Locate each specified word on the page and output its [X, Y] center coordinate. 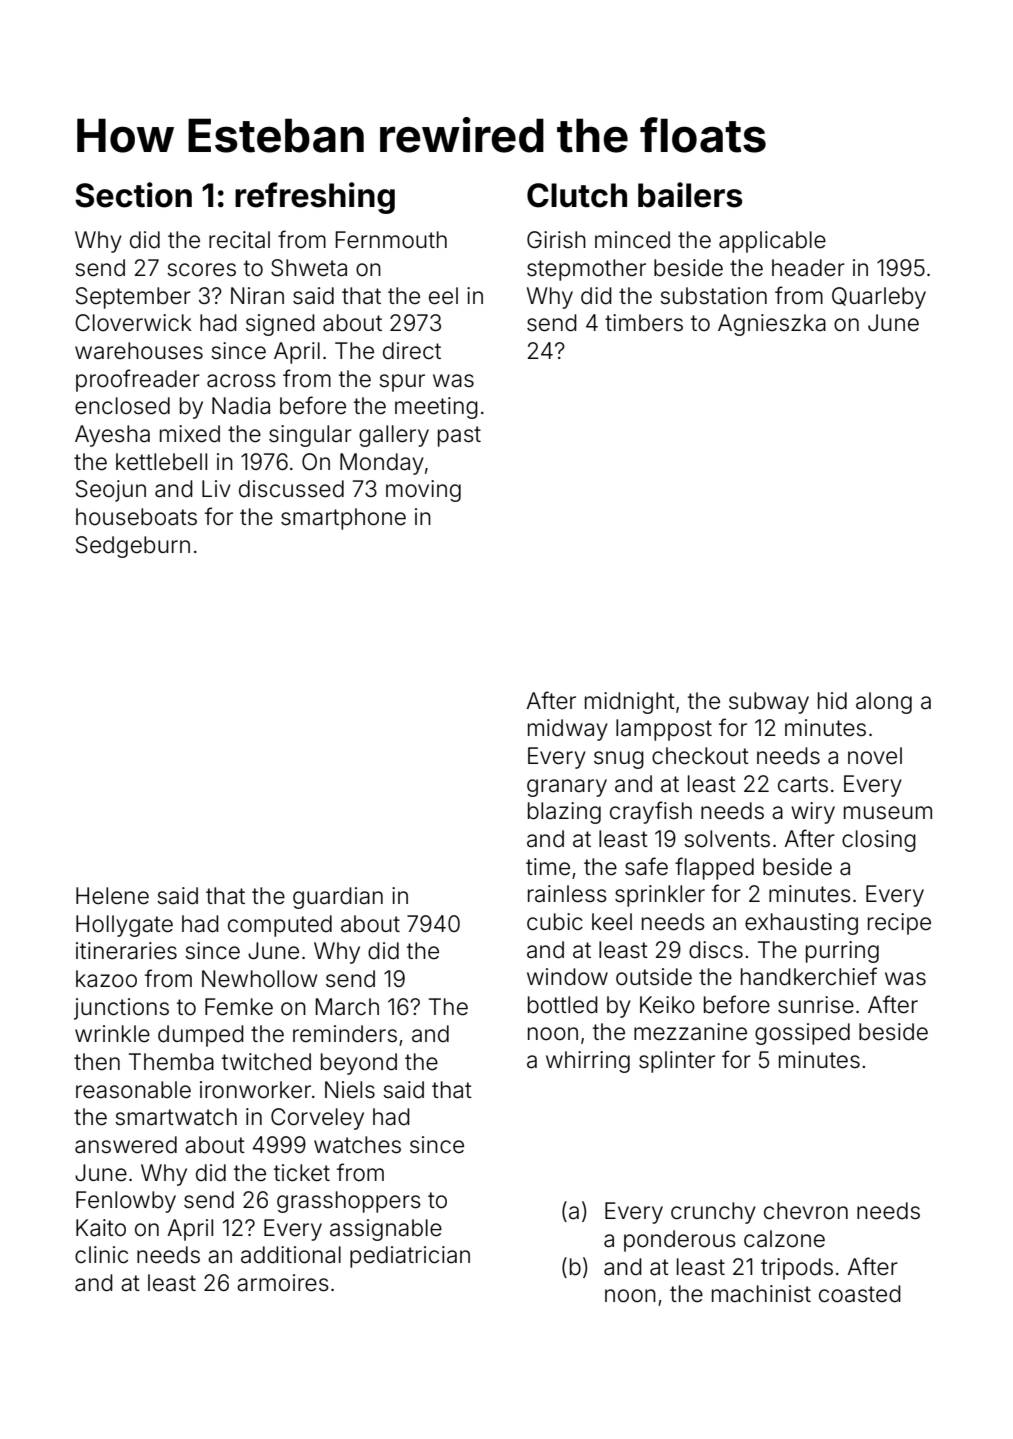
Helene [112, 896]
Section [133, 195]
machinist [761, 1294]
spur [402, 383]
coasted [860, 1294]
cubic [555, 922]
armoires [283, 1283]
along [884, 703]
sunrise [816, 1005]
